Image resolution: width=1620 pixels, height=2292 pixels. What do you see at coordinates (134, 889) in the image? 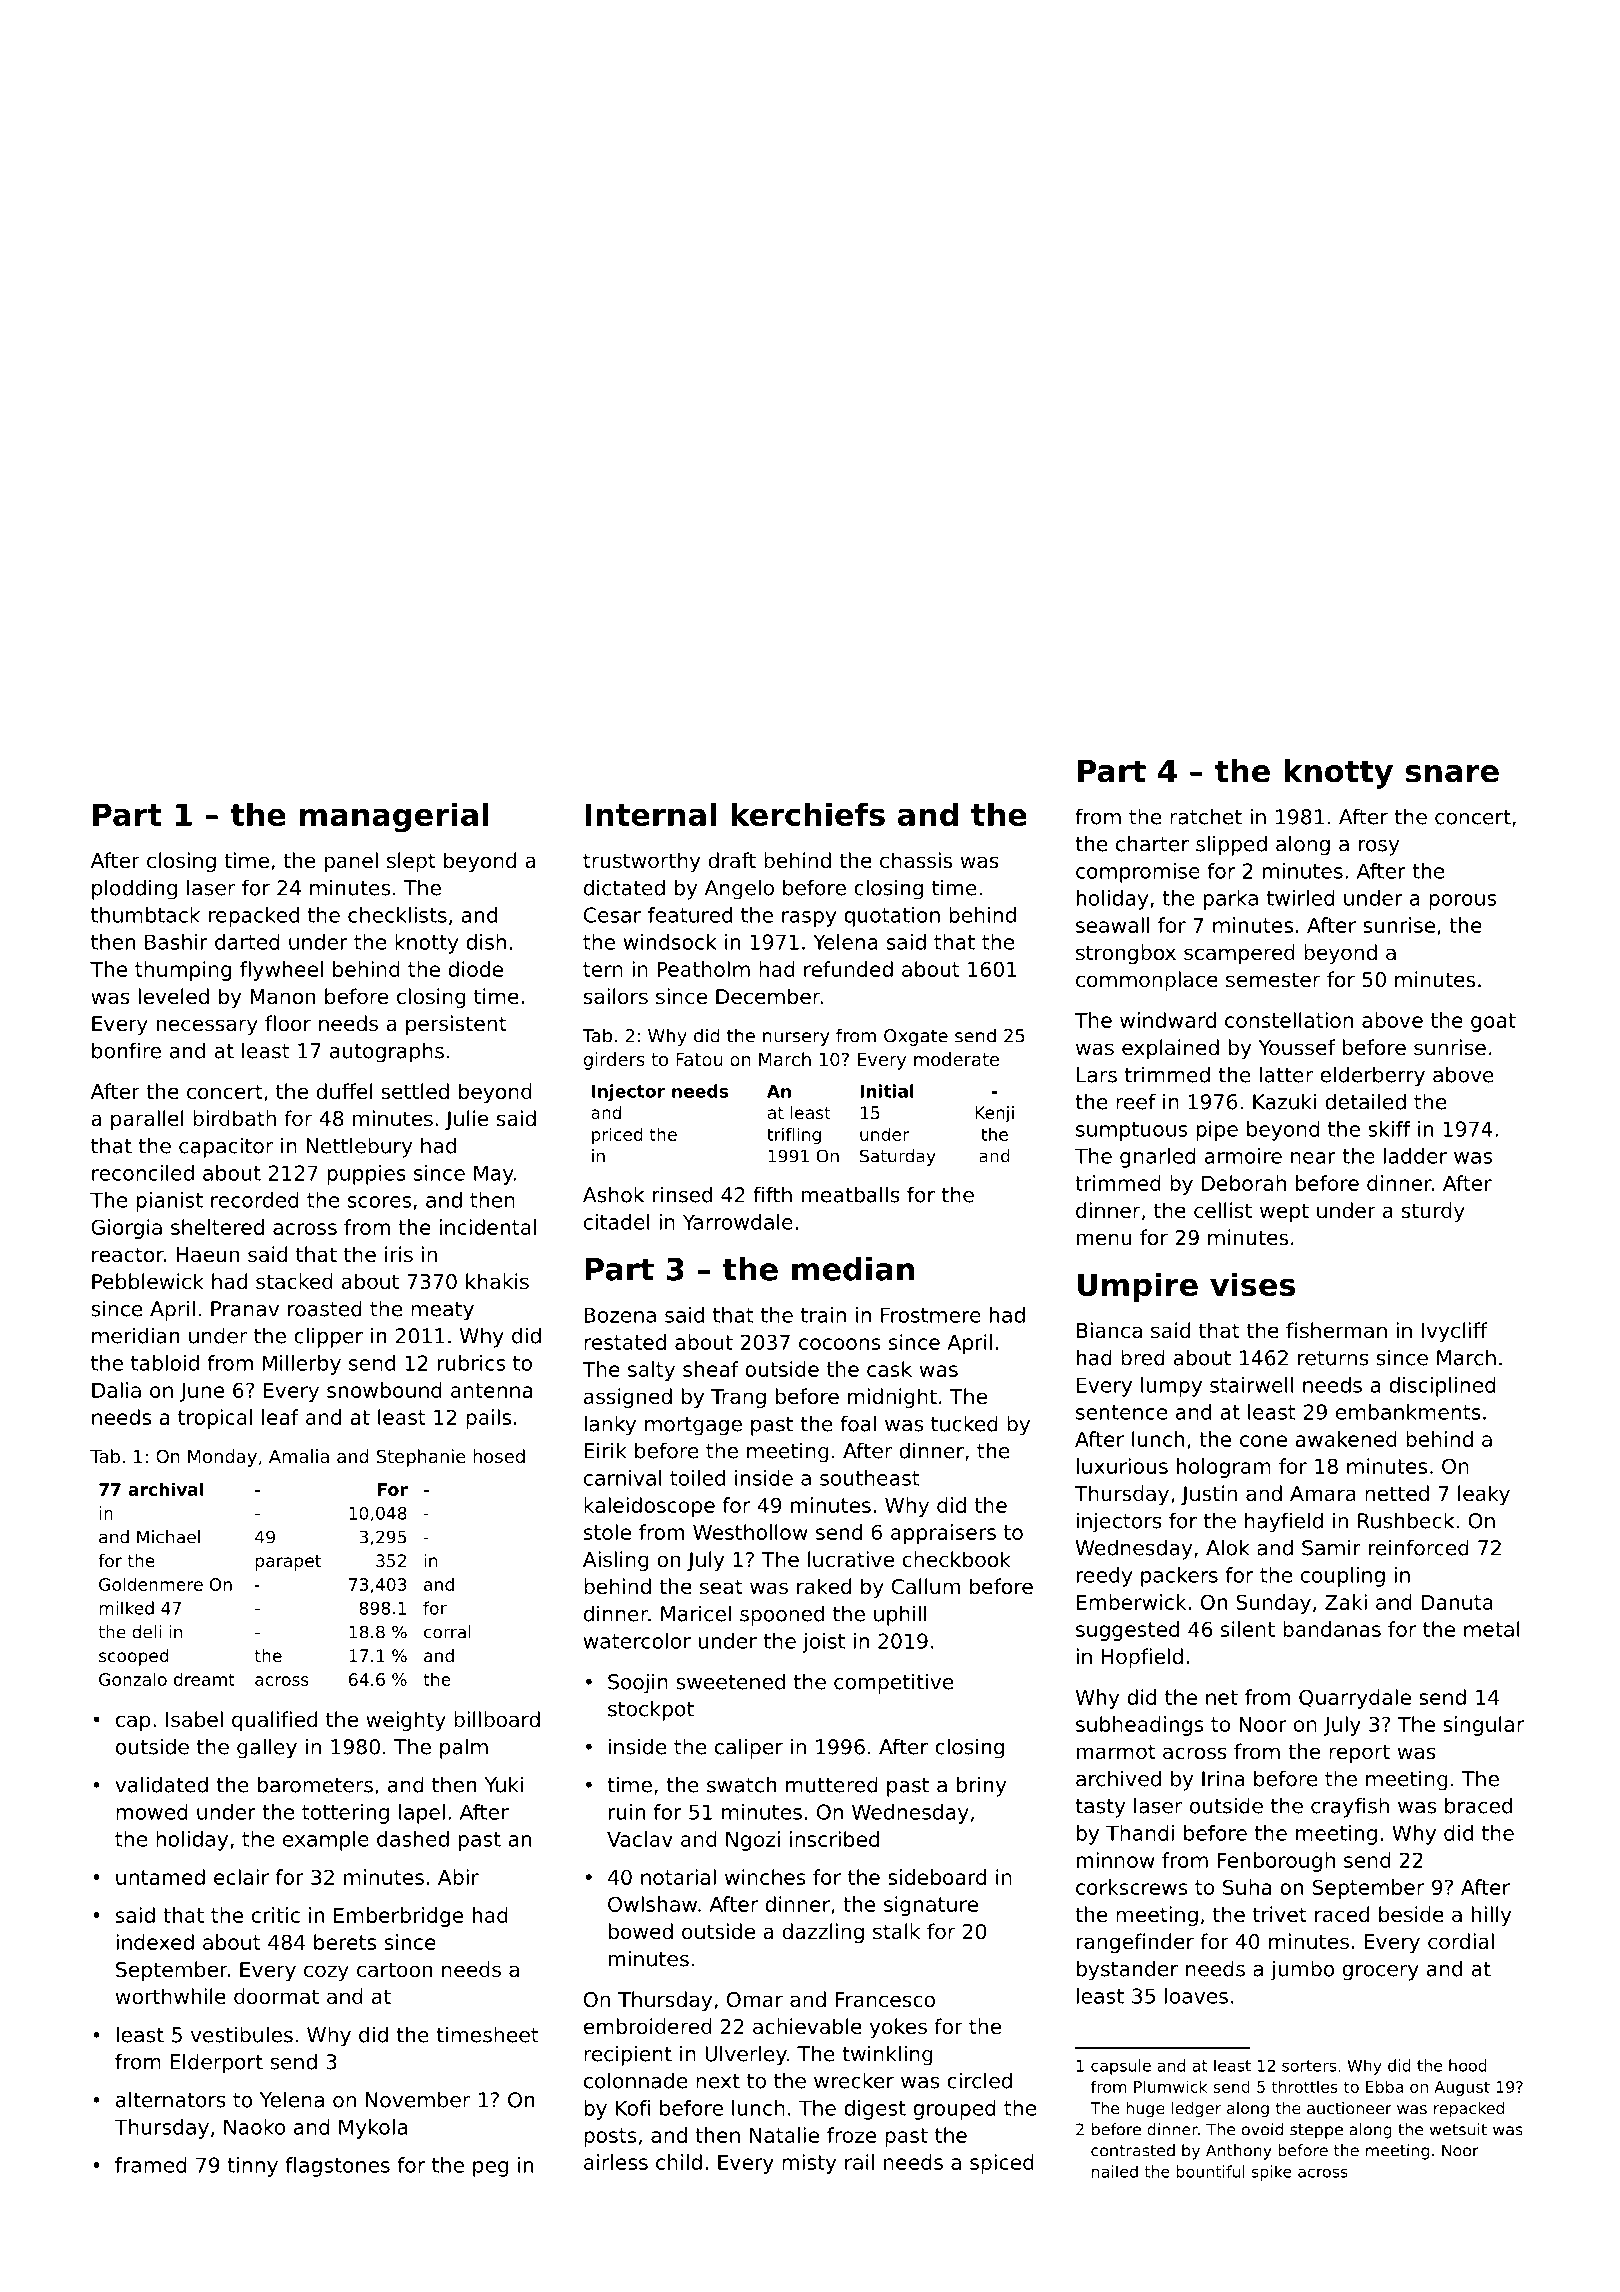
I see `plodding` at bounding box center [134, 889].
